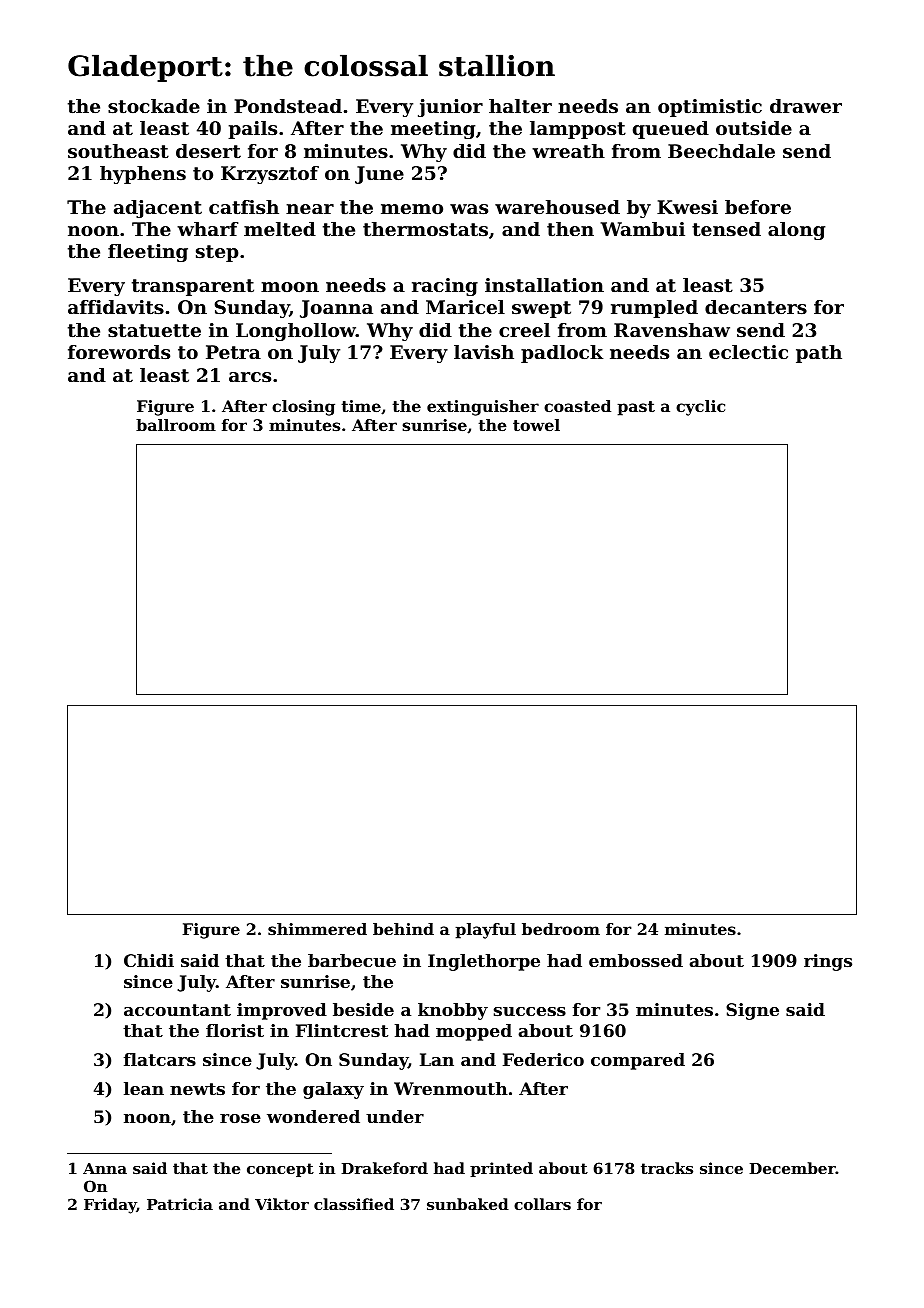  What do you see at coordinates (819, 354) in the image?
I see `path` at bounding box center [819, 354].
